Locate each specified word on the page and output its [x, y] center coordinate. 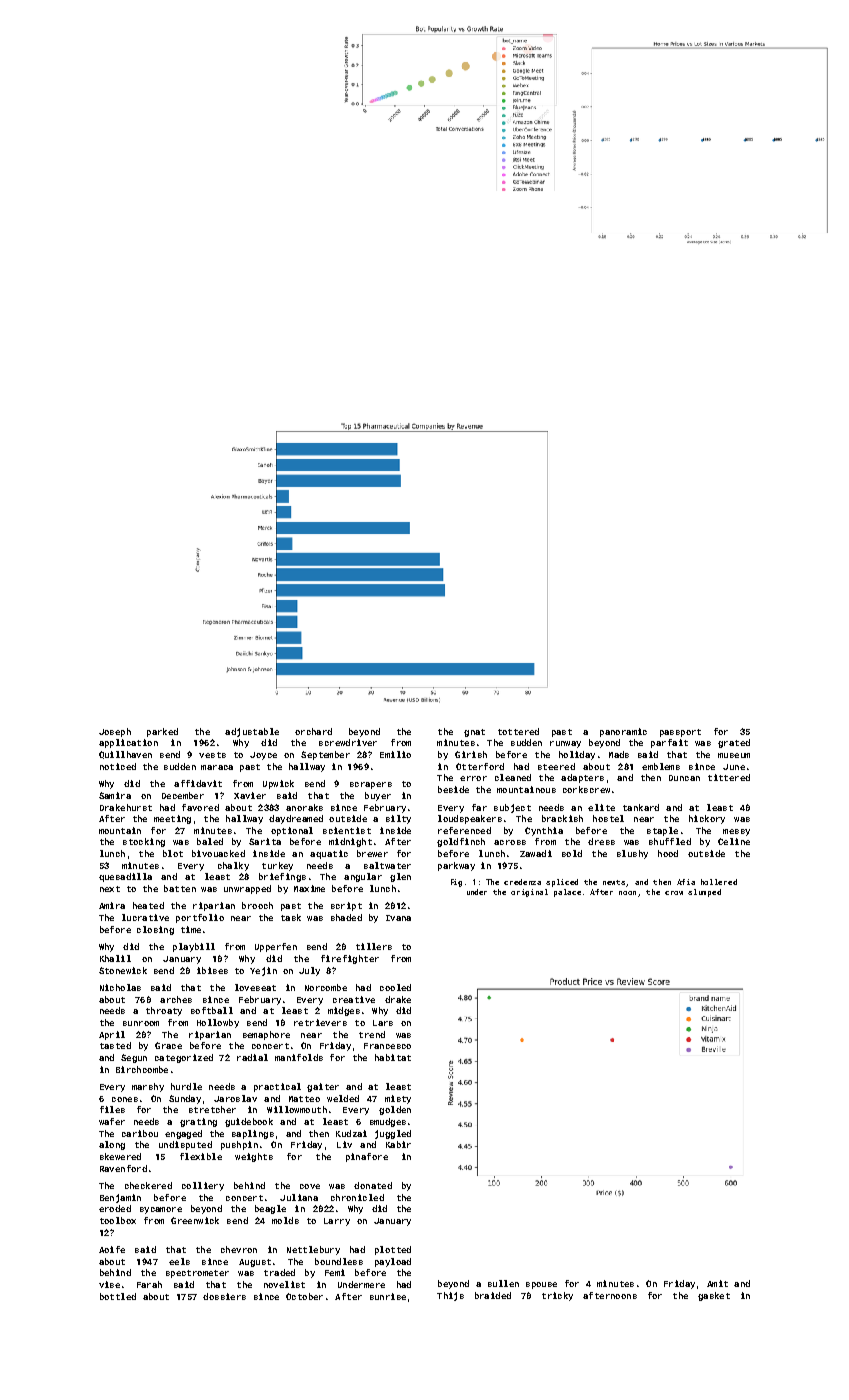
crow [674, 893]
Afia [686, 882]
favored [200, 807]
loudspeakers [470, 819]
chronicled [357, 1197]
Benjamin [120, 1198]
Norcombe [326, 987]
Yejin [263, 971]
